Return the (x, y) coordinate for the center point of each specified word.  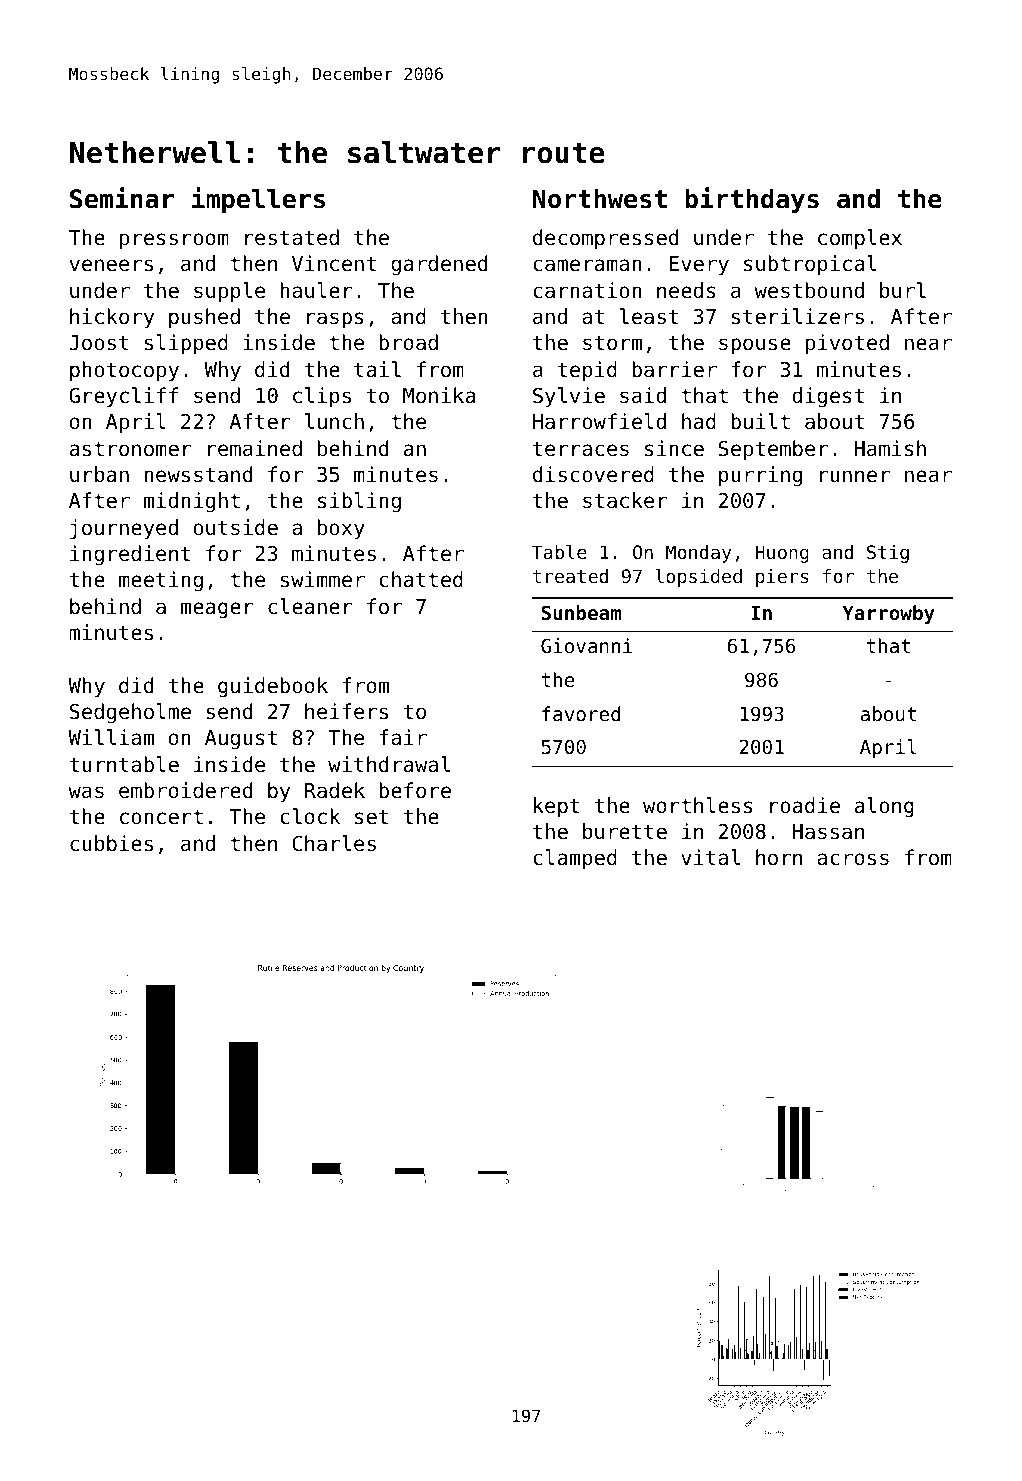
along (884, 807)
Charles (334, 843)
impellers (258, 200)
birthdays (752, 200)
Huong (782, 554)
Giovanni (586, 645)
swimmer (323, 579)
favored (581, 713)
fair (403, 737)
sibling (359, 502)
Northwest (600, 199)
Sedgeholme (130, 713)
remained (255, 448)
